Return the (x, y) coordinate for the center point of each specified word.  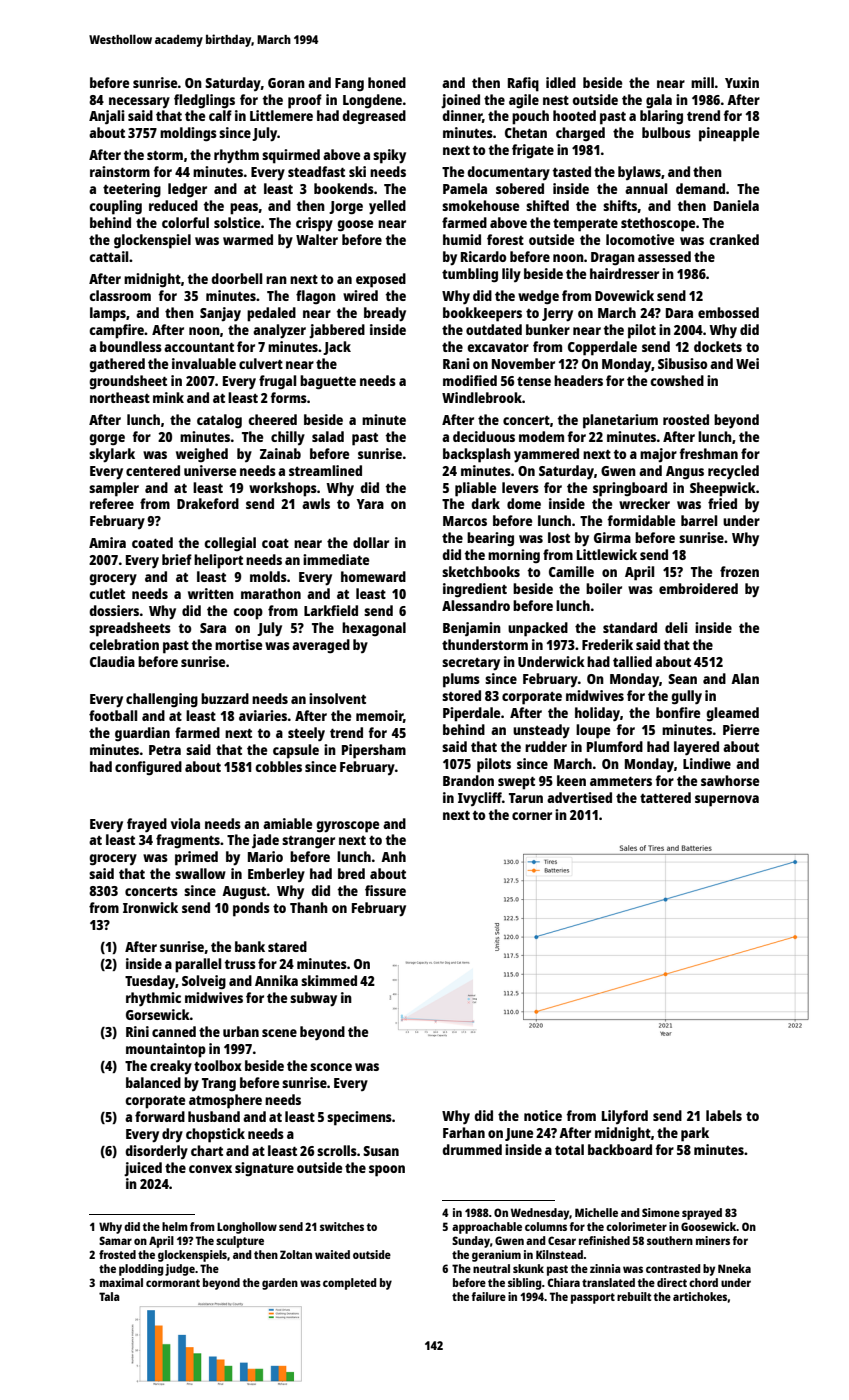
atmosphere (225, 1101)
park (695, 1134)
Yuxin (742, 82)
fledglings (204, 101)
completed (349, 1284)
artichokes (700, 1296)
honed (387, 82)
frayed (147, 825)
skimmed (329, 980)
